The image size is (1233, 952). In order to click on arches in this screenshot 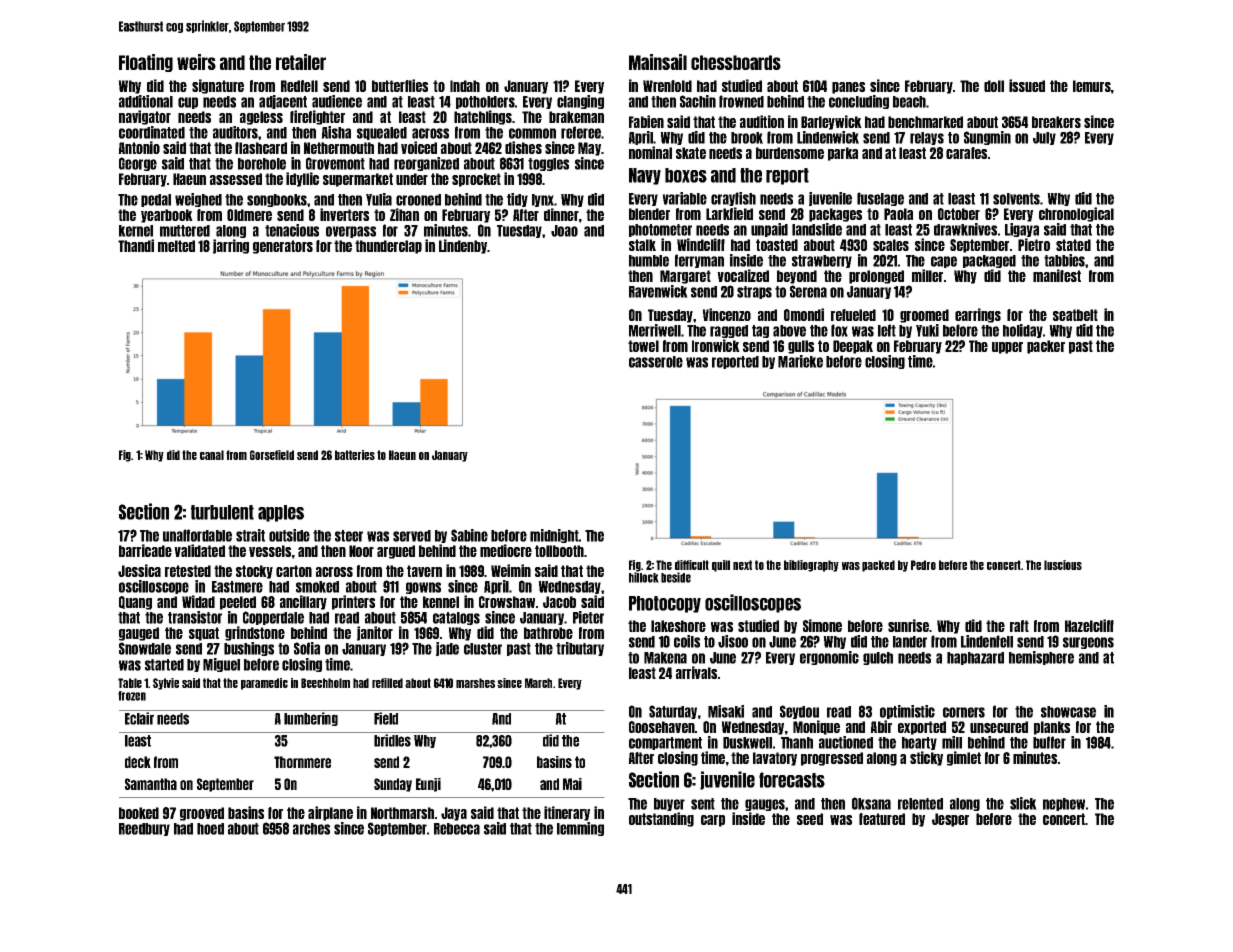, I will do `click(311, 829)`.
